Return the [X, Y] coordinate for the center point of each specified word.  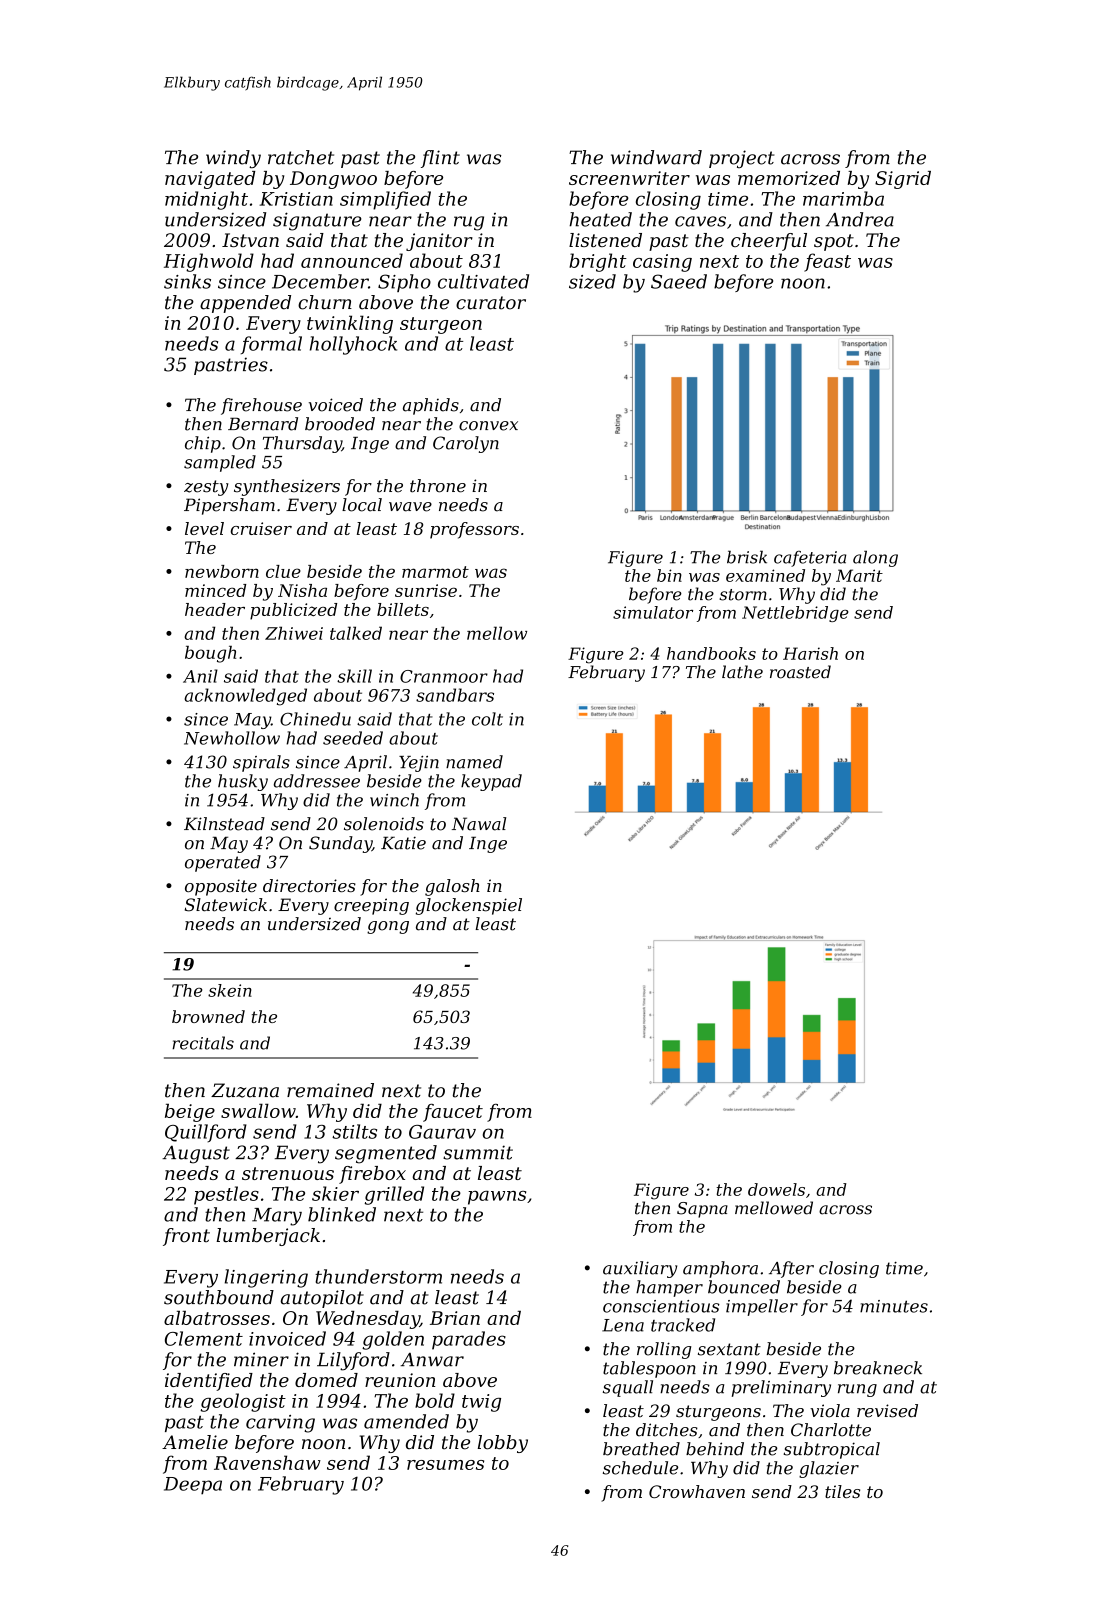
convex [488, 426]
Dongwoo [333, 180]
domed [326, 1380]
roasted [800, 672]
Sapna [702, 1210]
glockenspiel [469, 906]
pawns [497, 1198]
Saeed [679, 281]
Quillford [206, 1133]
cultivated [483, 281]
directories [309, 885]
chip [203, 444]
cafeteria [810, 559]
